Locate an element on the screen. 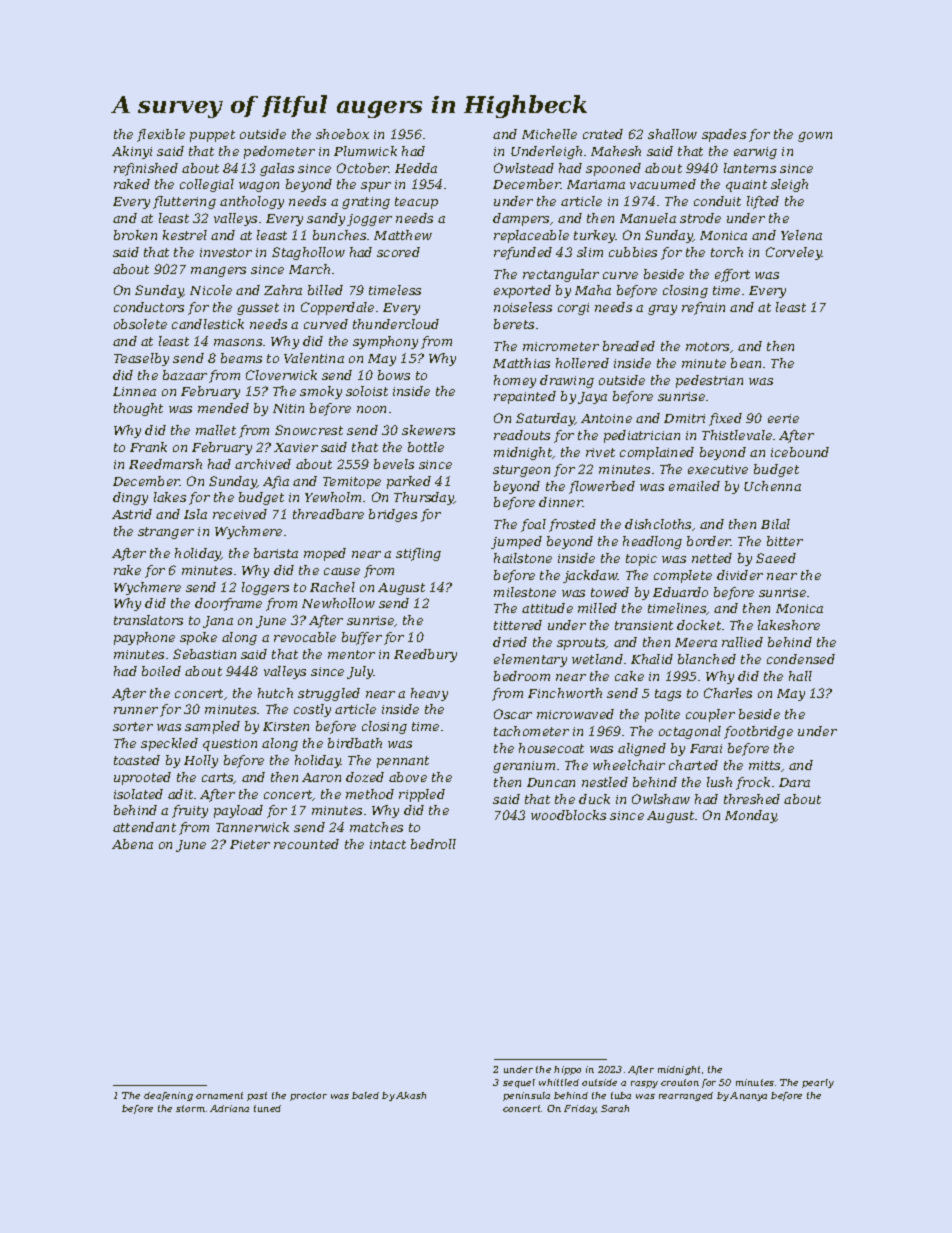  rallied is located at coordinates (742, 642).
